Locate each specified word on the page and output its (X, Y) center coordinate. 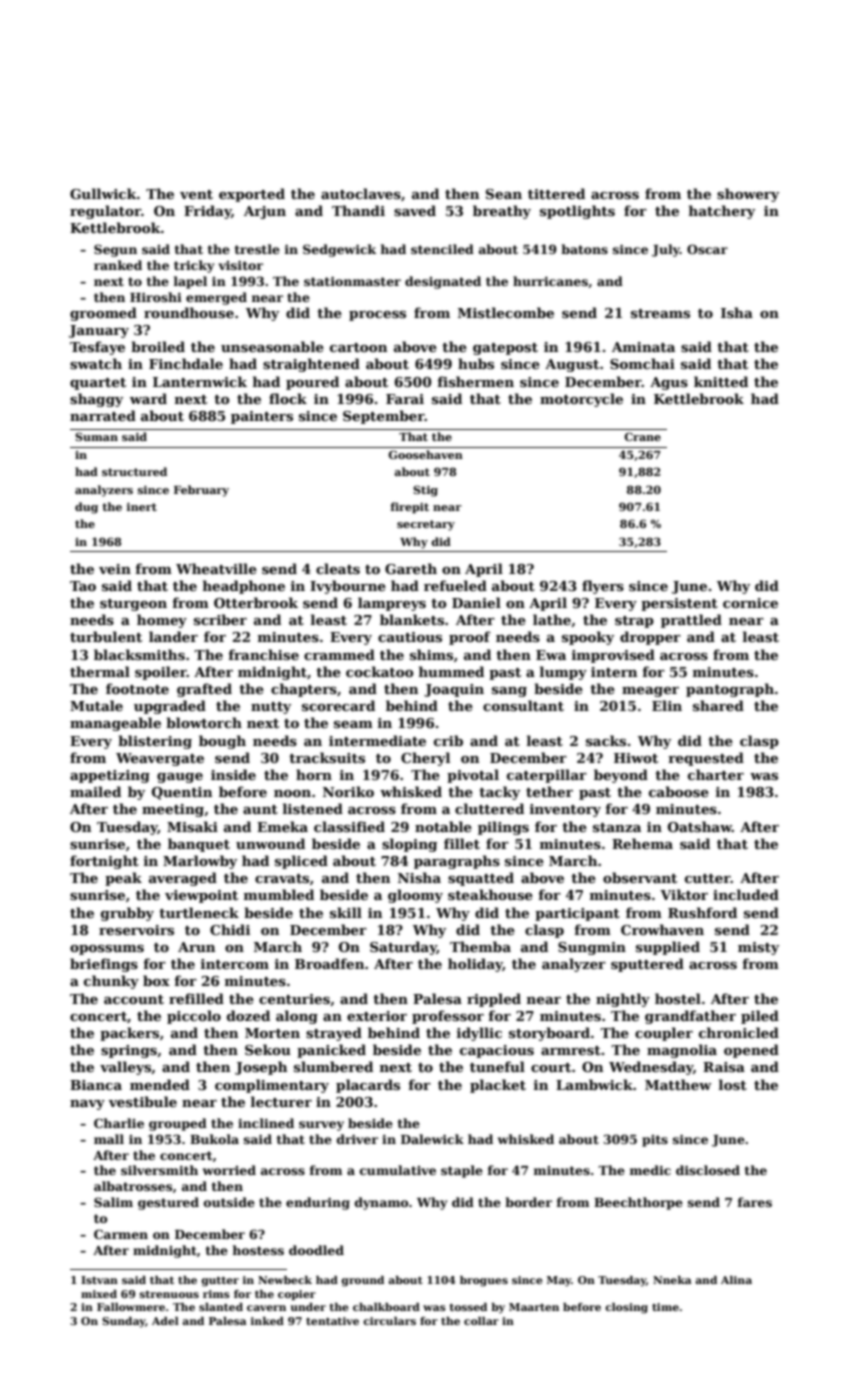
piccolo (194, 1017)
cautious (410, 637)
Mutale (96, 705)
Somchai (642, 363)
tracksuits (327, 757)
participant (577, 914)
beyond (621, 776)
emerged (216, 298)
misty (758, 948)
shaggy (96, 400)
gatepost (505, 349)
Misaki (192, 826)
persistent (679, 604)
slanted (221, 1307)
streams (660, 313)
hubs (476, 363)
